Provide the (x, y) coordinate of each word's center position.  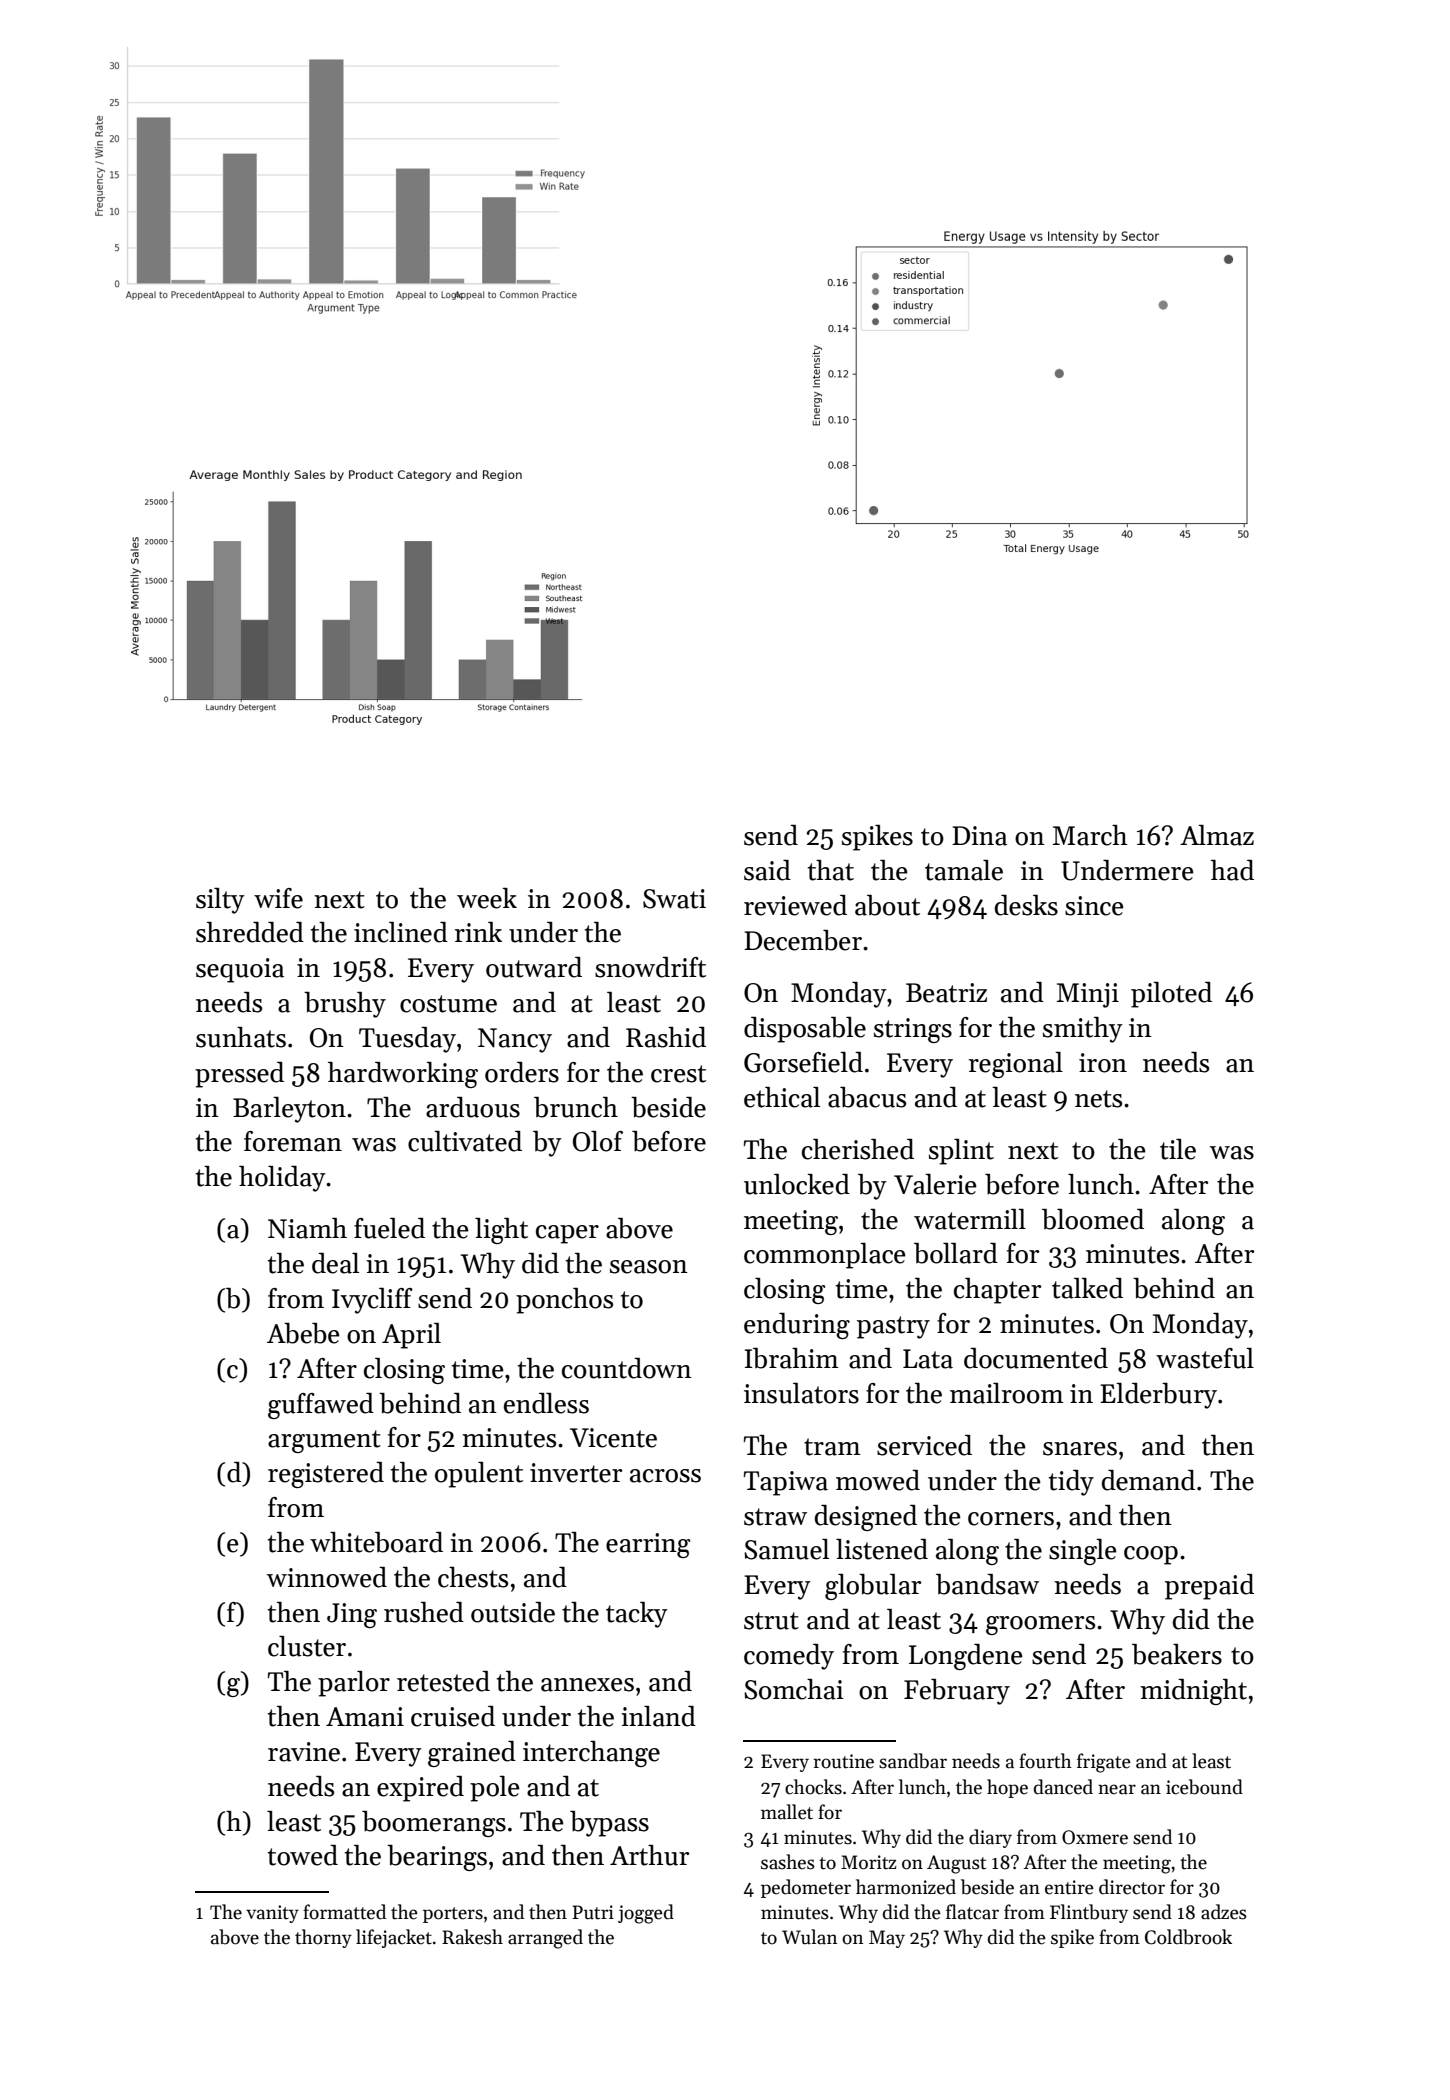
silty (220, 901)
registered (326, 1475)
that (831, 870)
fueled (389, 1228)
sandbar (913, 1761)
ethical (782, 1097)
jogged (646, 1914)
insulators (801, 1393)
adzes (1224, 1912)
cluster (307, 1646)
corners (1011, 1519)
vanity (272, 1914)
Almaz (1217, 835)
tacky (637, 1615)
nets (1098, 1099)
